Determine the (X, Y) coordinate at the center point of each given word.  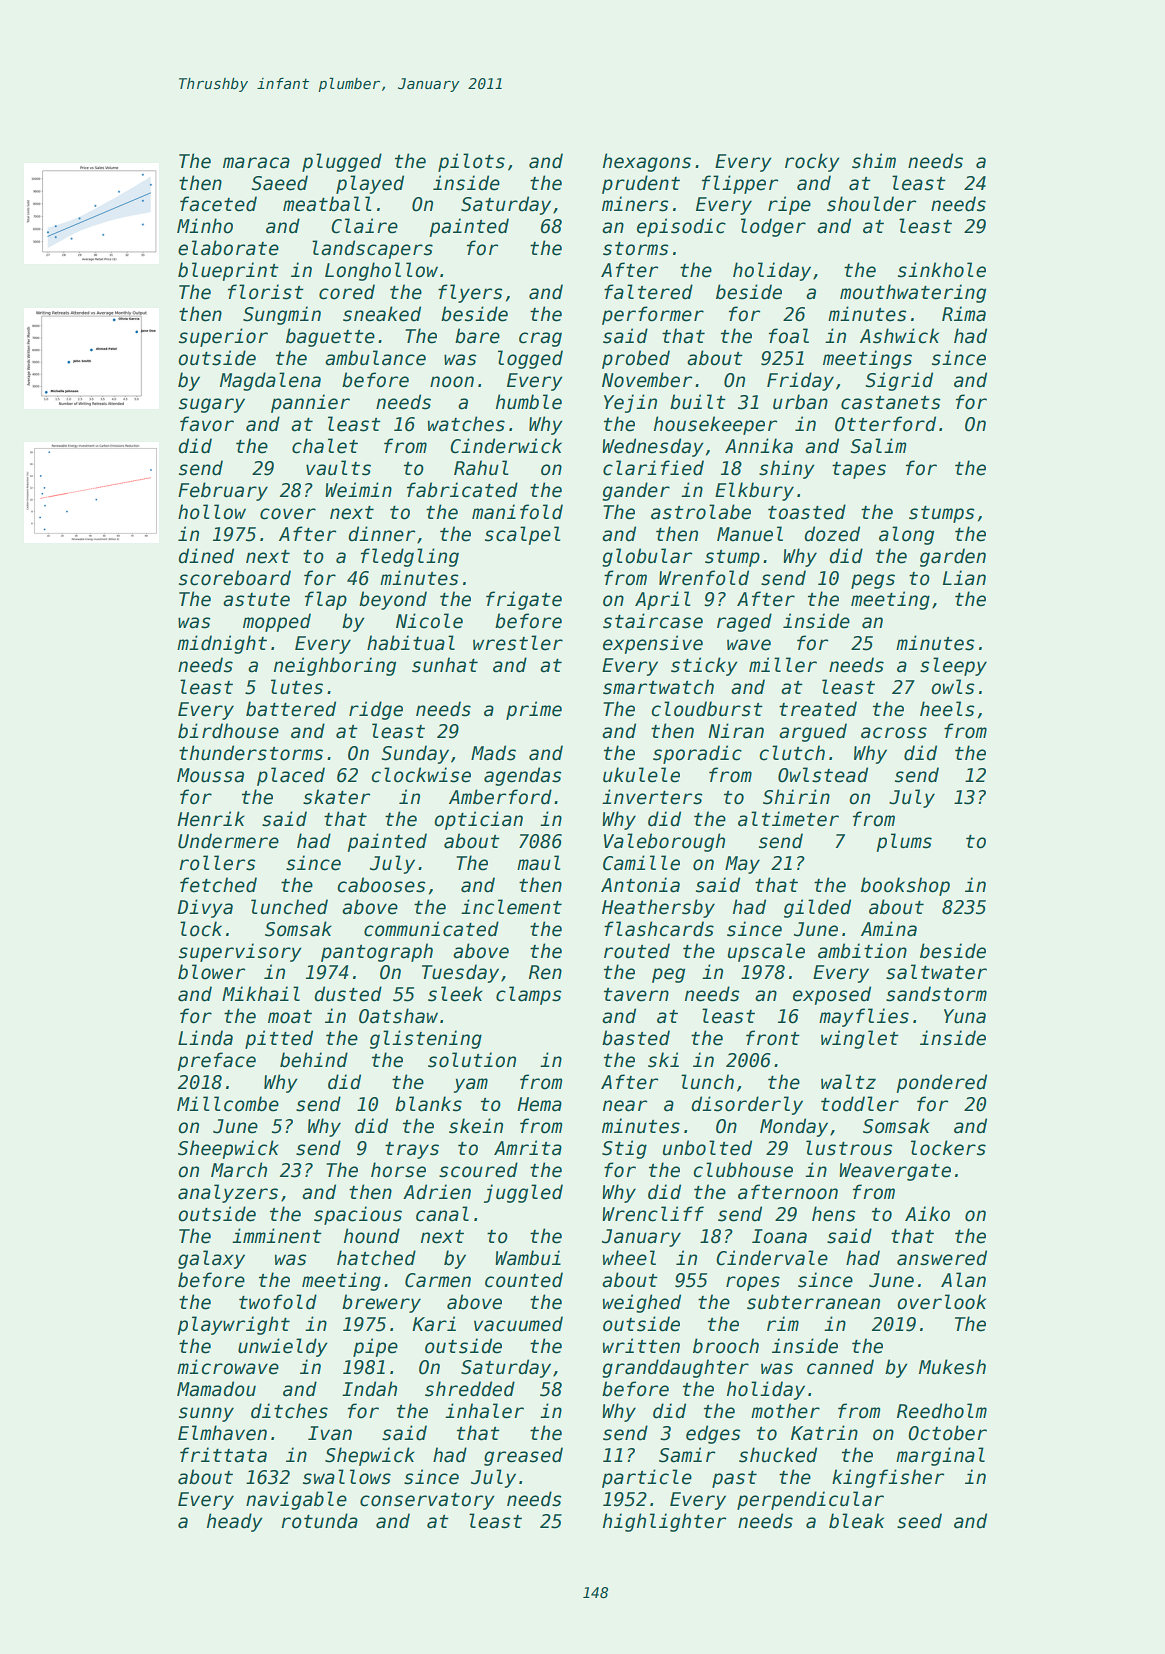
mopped (277, 622)
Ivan (330, 1433)
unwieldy (283, 1347)
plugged (342, 162)
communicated (431, 929)
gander (636, 491)
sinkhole (942, 270)
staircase (653, 621)
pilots (471, 162)
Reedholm (942, 1411)
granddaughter (675, 1368)
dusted (348, 994)
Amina (889, 929)
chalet (325, 446)
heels (947, 709)
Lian (964, 578)
